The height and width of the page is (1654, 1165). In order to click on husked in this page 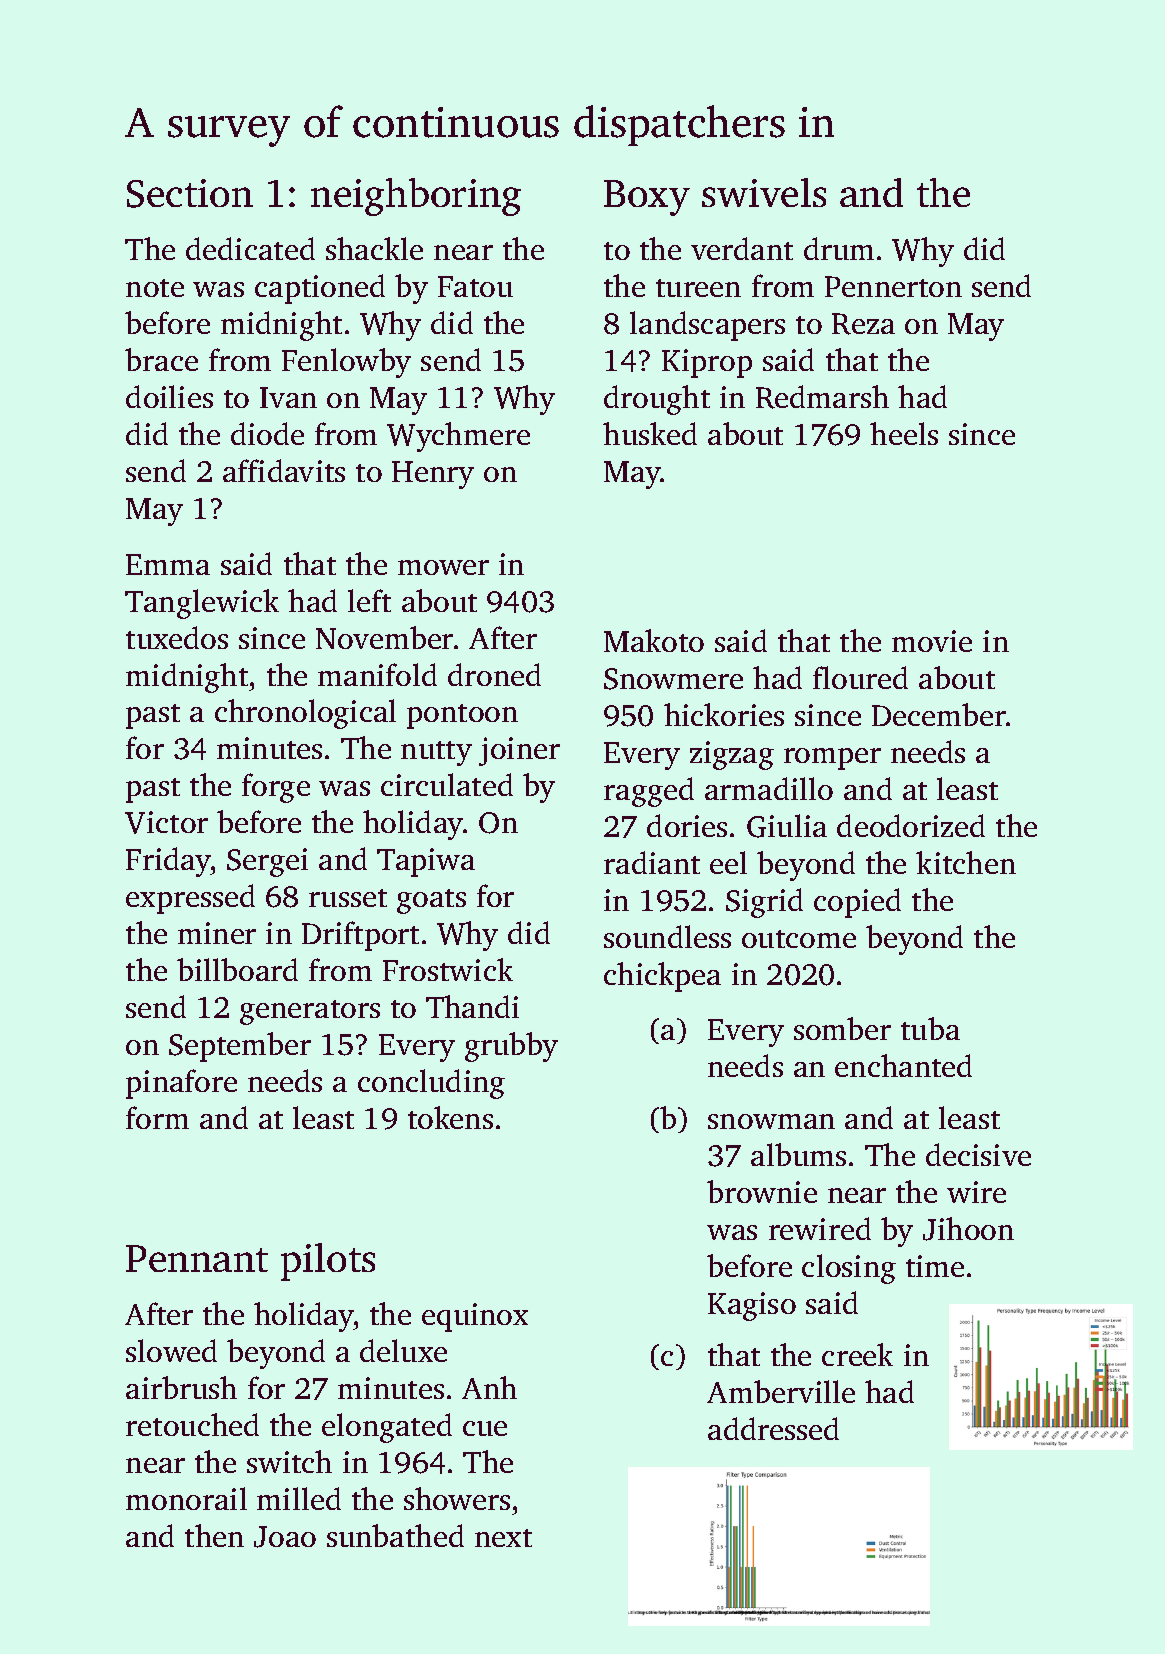, I will do `click(650, 433)`.
